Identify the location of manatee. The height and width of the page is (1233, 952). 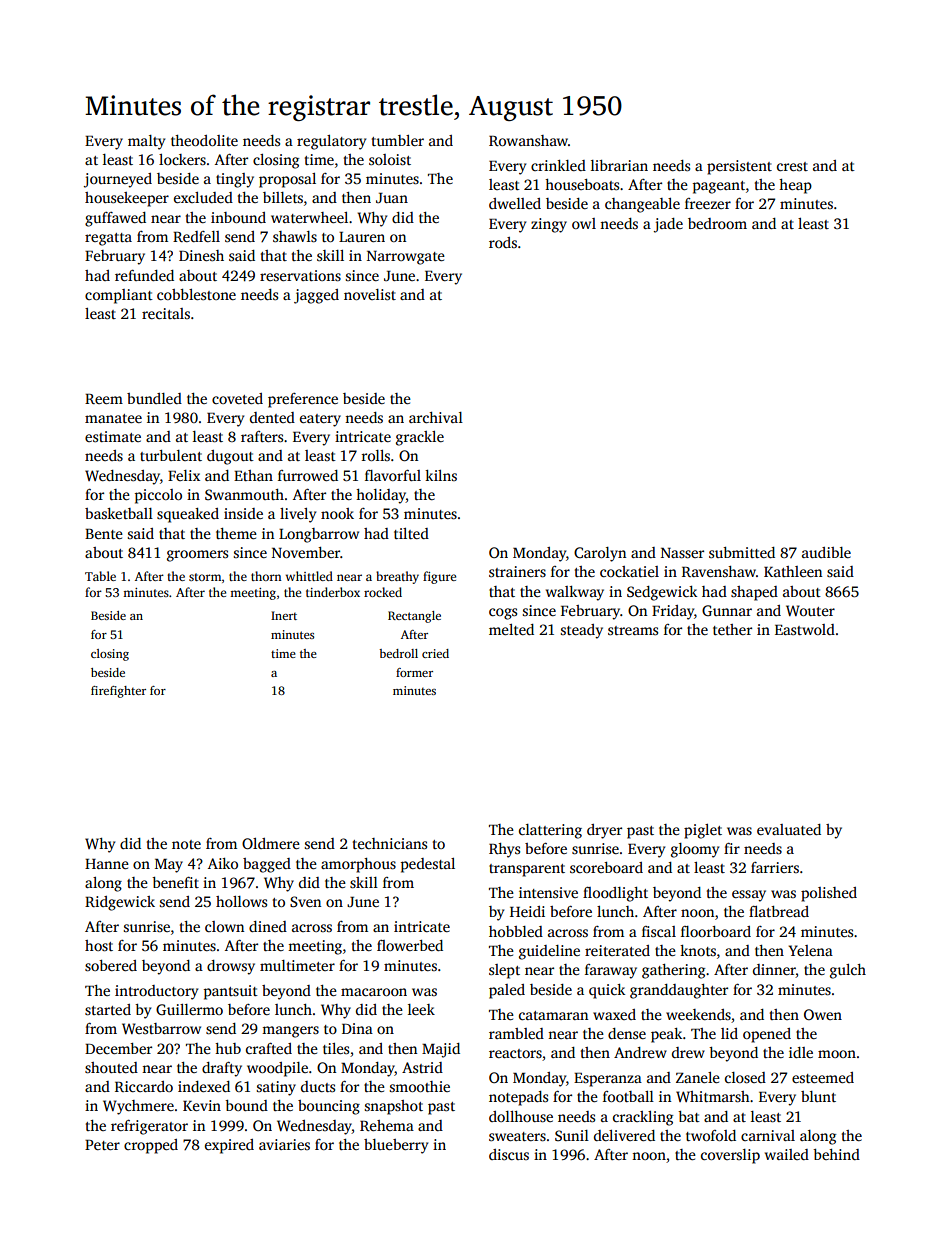
(113, 418).
